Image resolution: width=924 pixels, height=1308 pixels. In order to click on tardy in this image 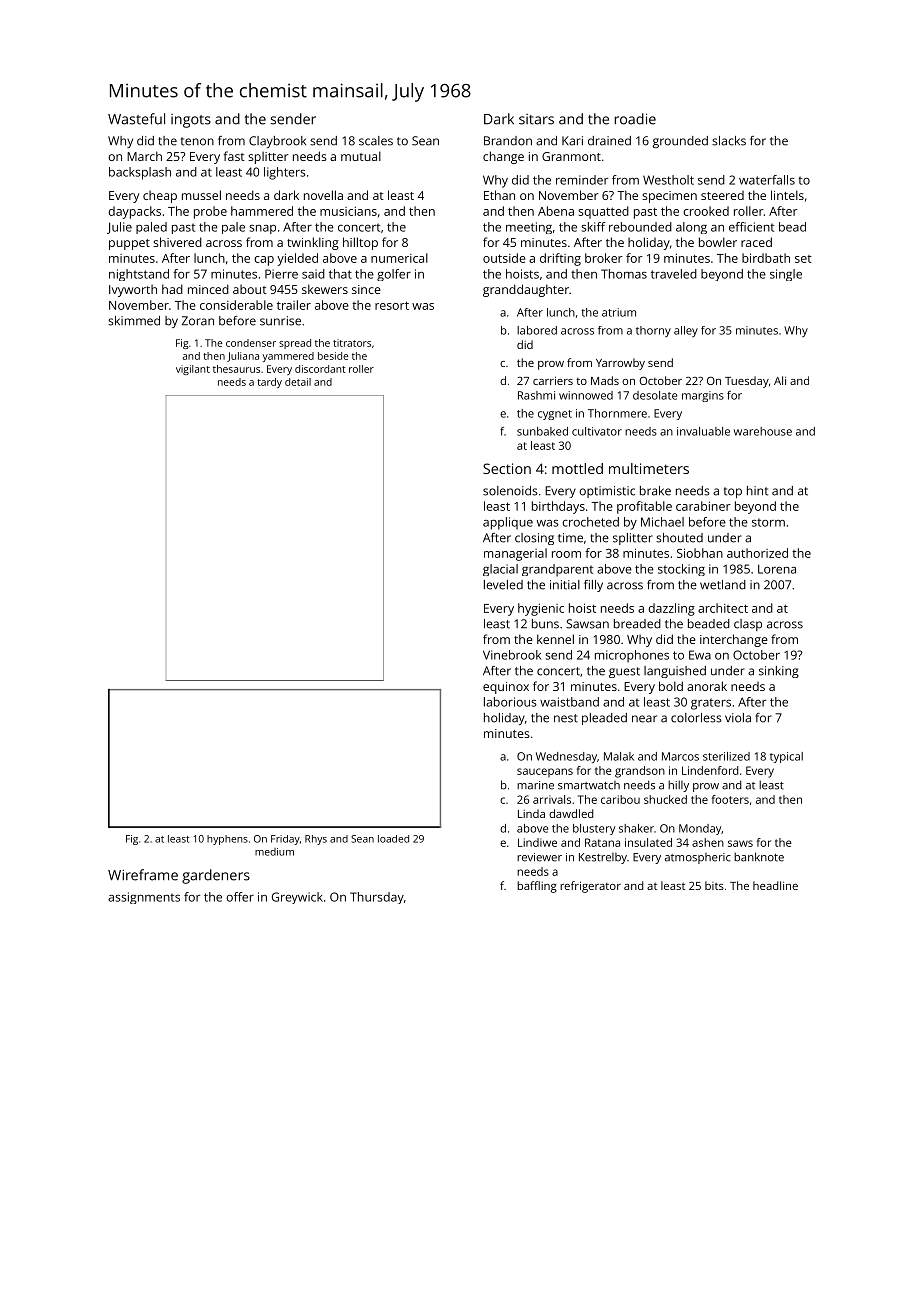, I will do `click(269, 383)`.
